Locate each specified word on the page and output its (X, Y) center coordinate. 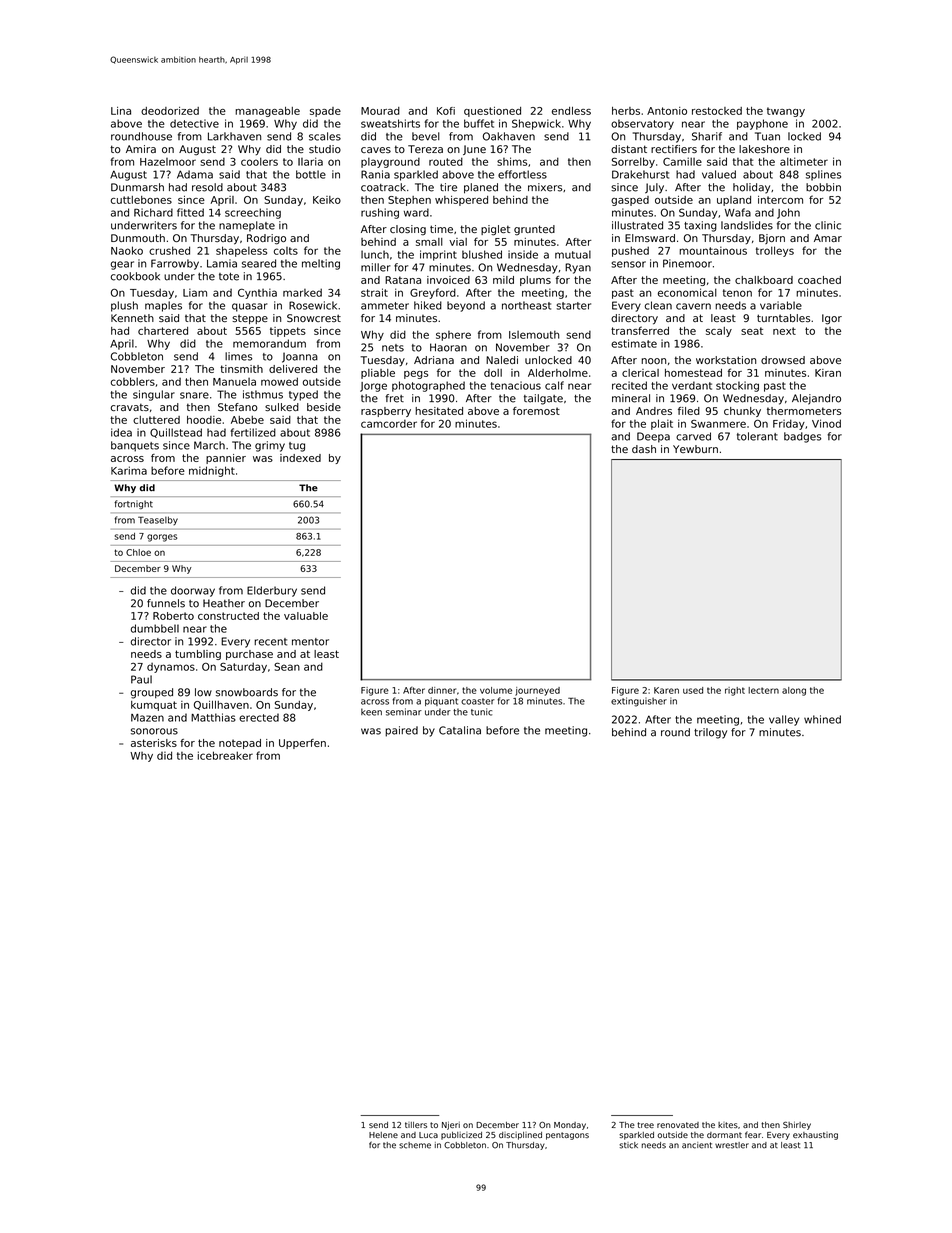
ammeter (385, 306)
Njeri (451, 1125)
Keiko (327, 200)
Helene (383, 1135)
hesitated (439, 411)
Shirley (797, 1125)
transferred (640, 330)
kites (728, 1125)
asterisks (154, 743)
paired (401, 731)
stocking (737, 386)
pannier (226, 459)
